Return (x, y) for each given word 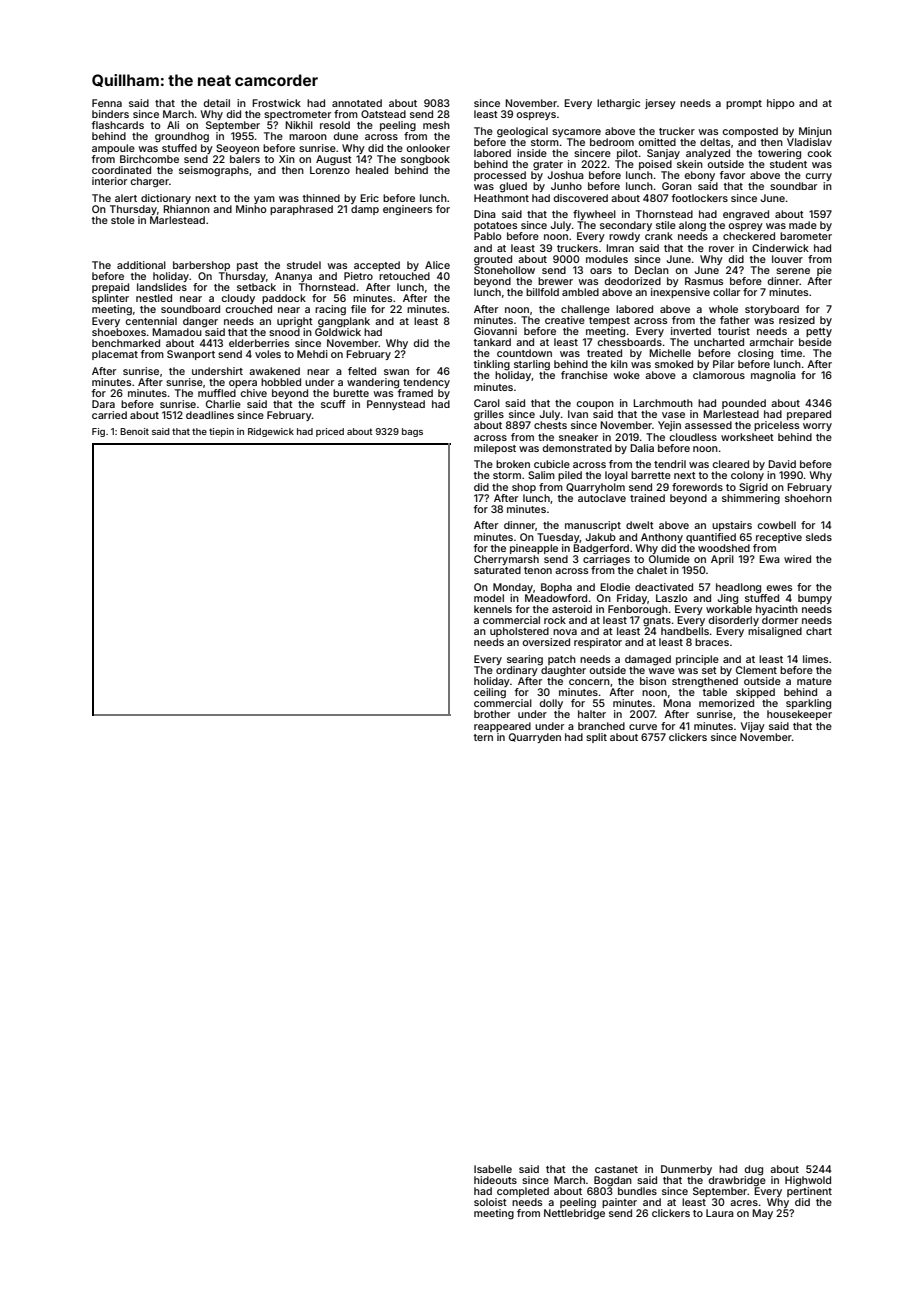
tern (483, 737)
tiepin (221, 432)
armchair (771, 342)
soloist (490, 1202)
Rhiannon (186, 209)
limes (815, 659)
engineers (407, 210)
